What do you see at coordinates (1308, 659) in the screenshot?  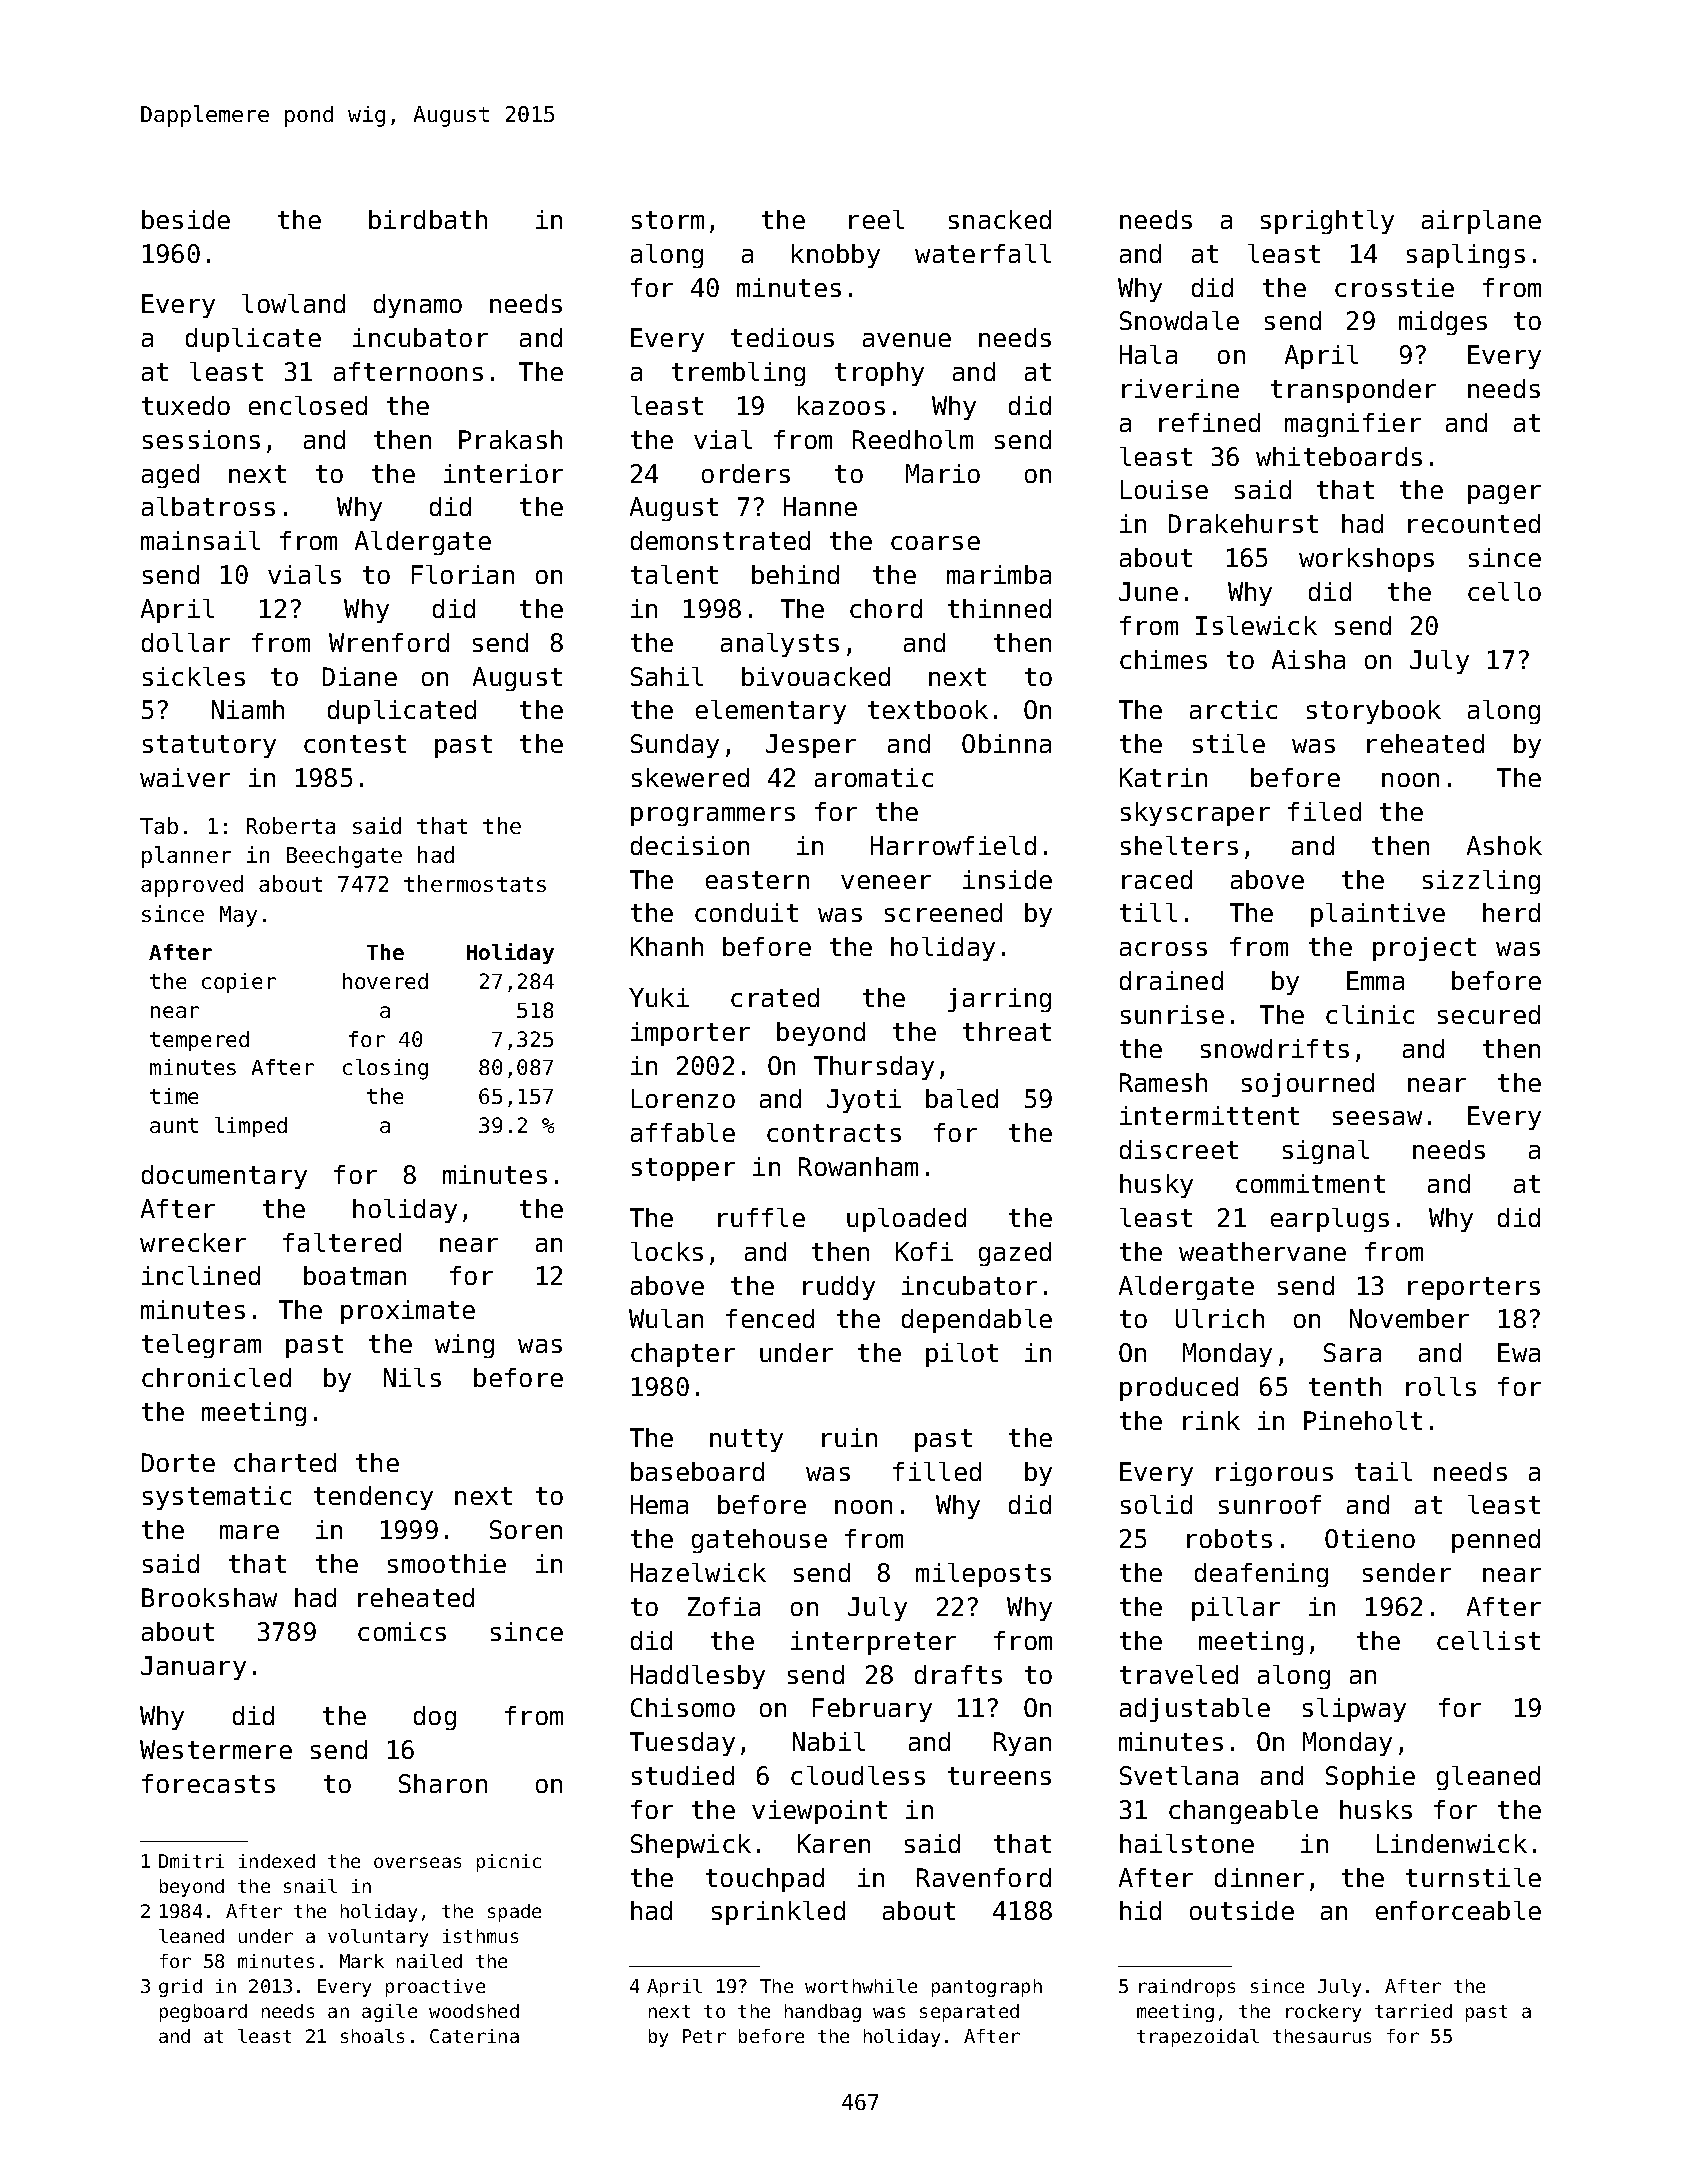 I see `Aisha` at bounding box center [1308, 659].
